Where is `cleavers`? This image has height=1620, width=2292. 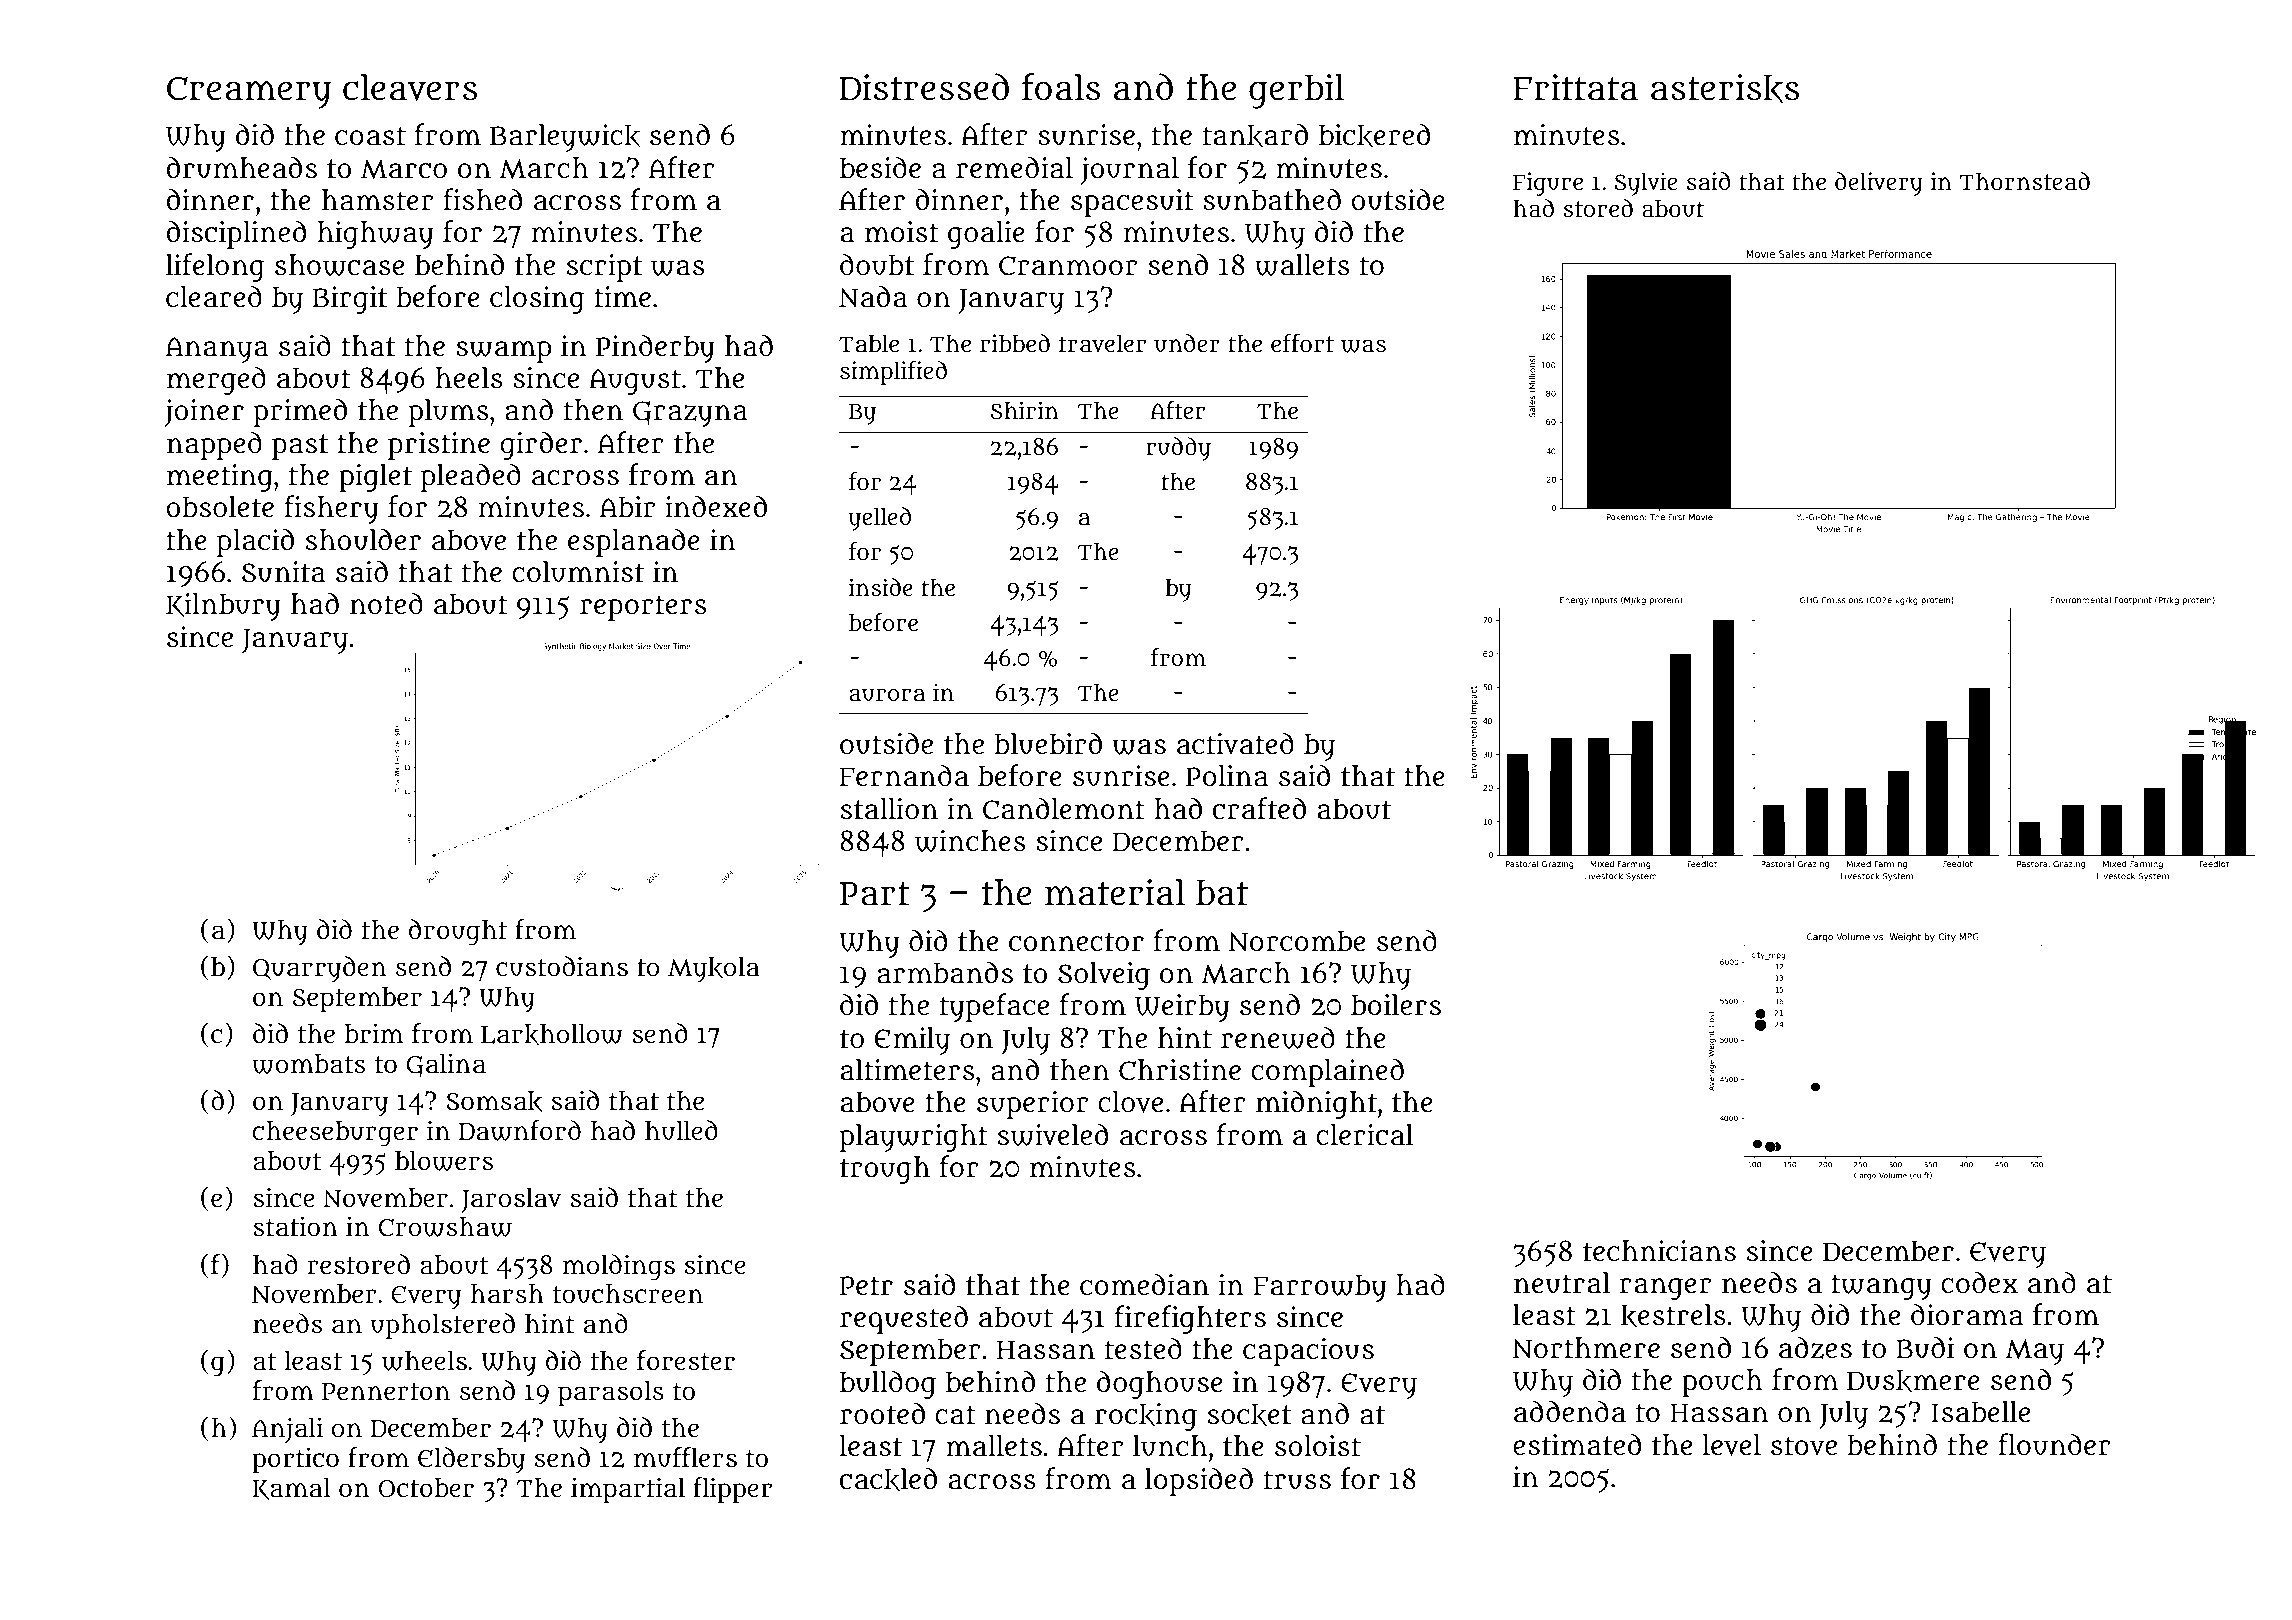 cleavers is located at coordinates (410, 87).
